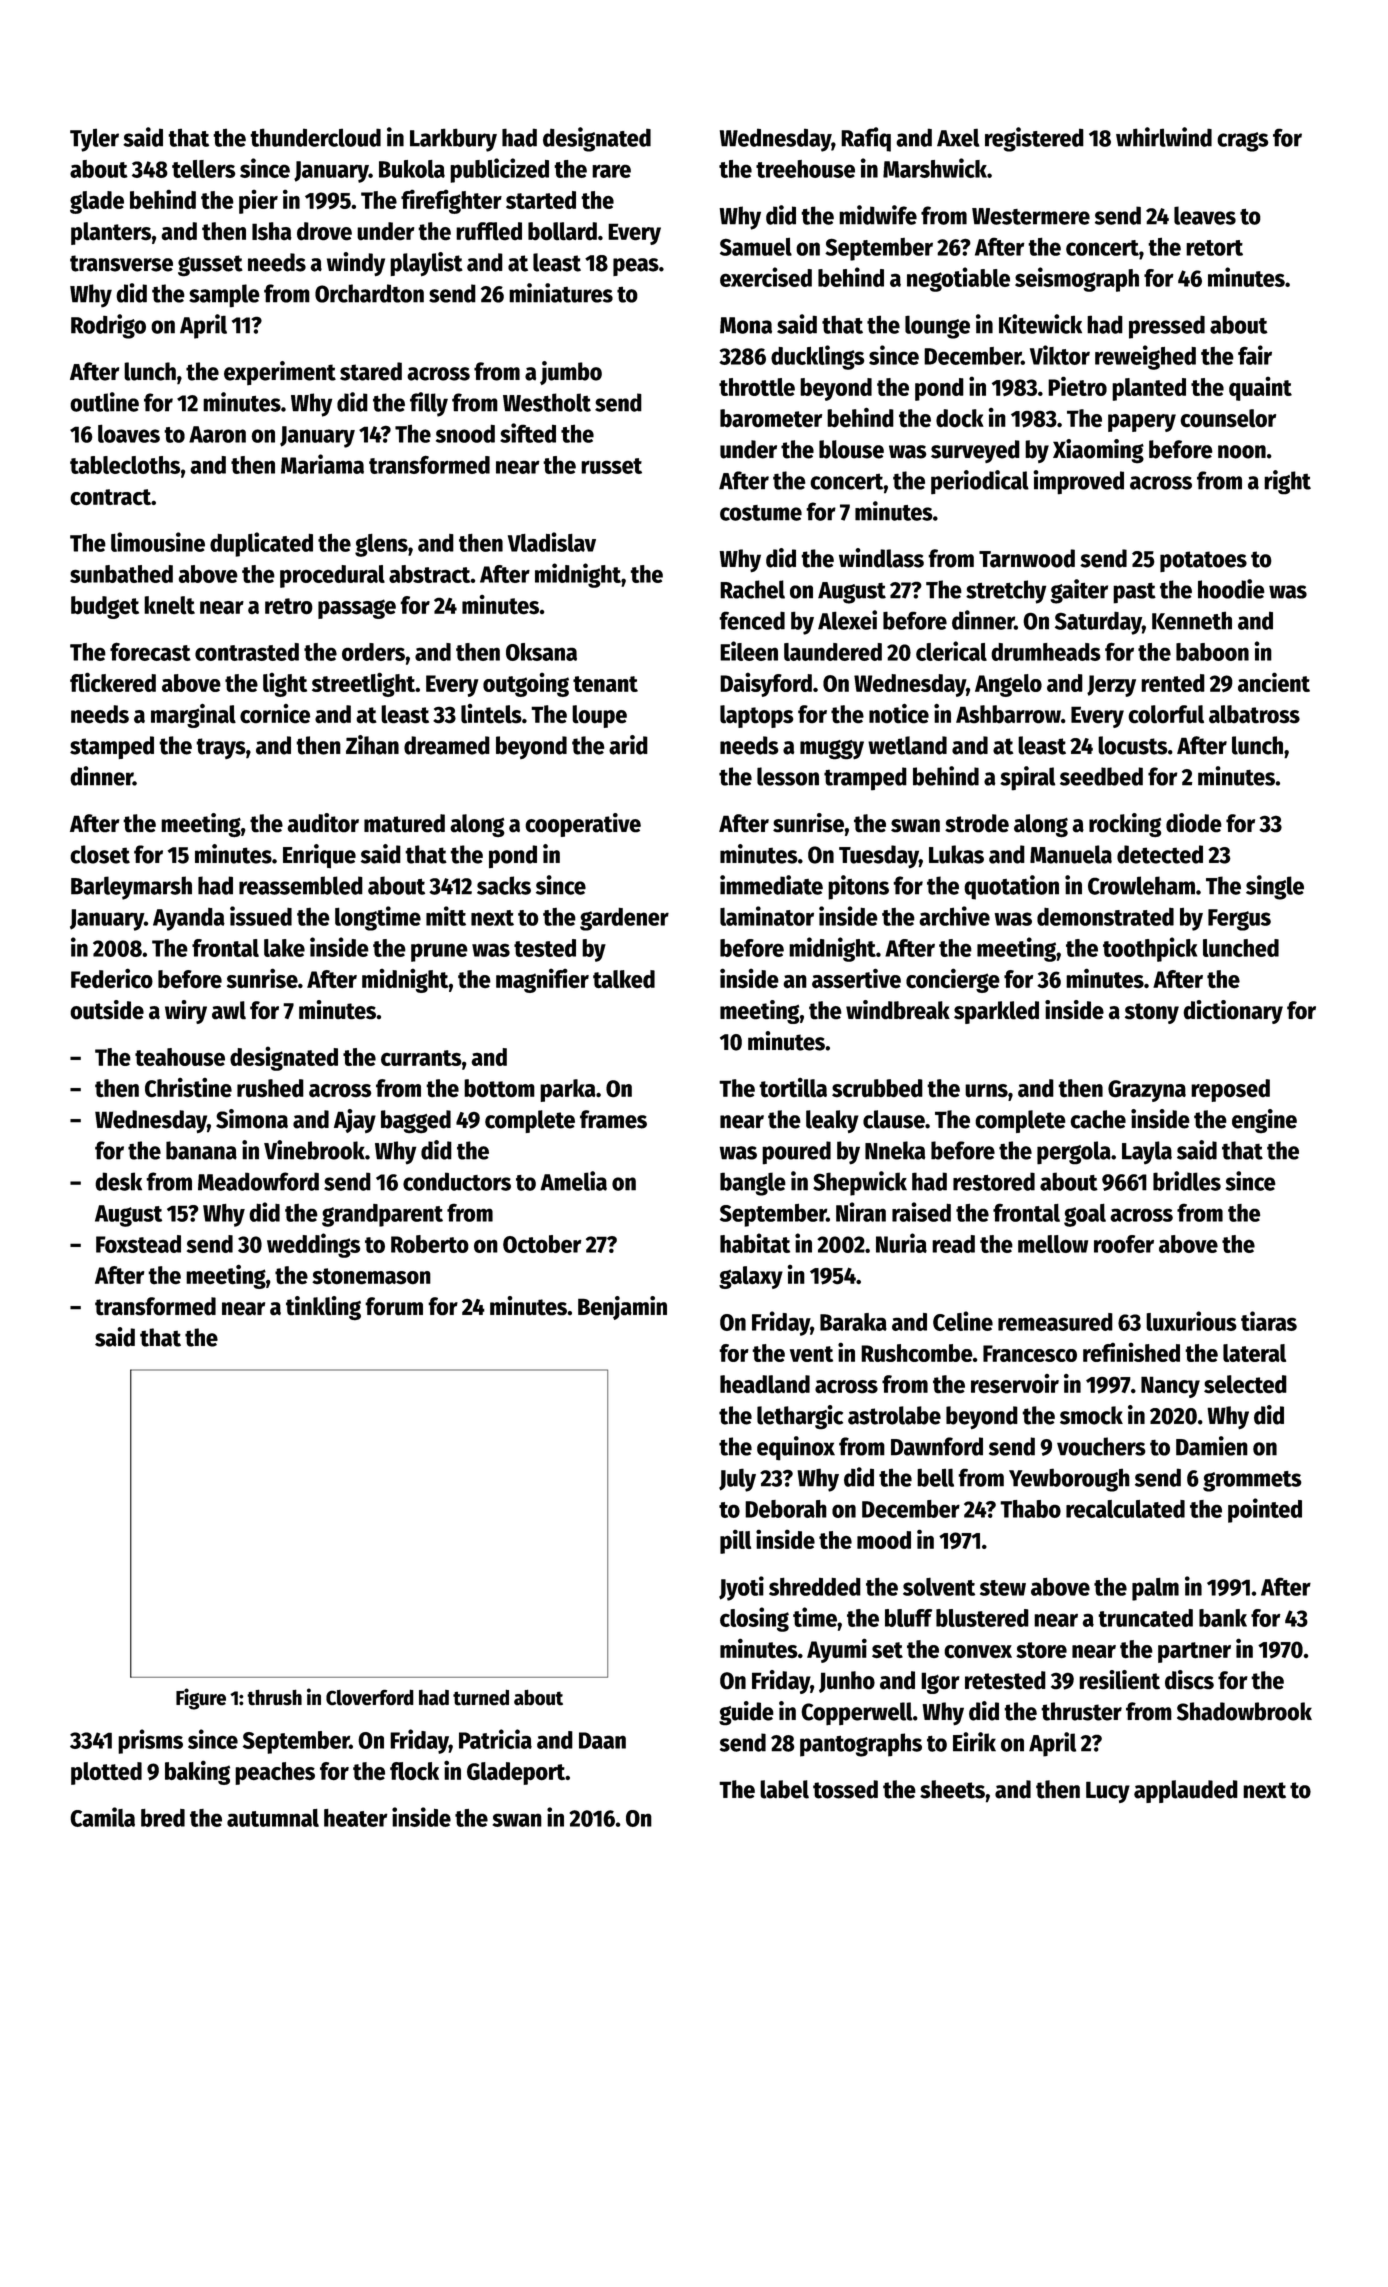 This screenshot has height=2287, width=1388. Describe the element at coordinates (113, 682) in the screenshot. I see `flickered` at that location.
